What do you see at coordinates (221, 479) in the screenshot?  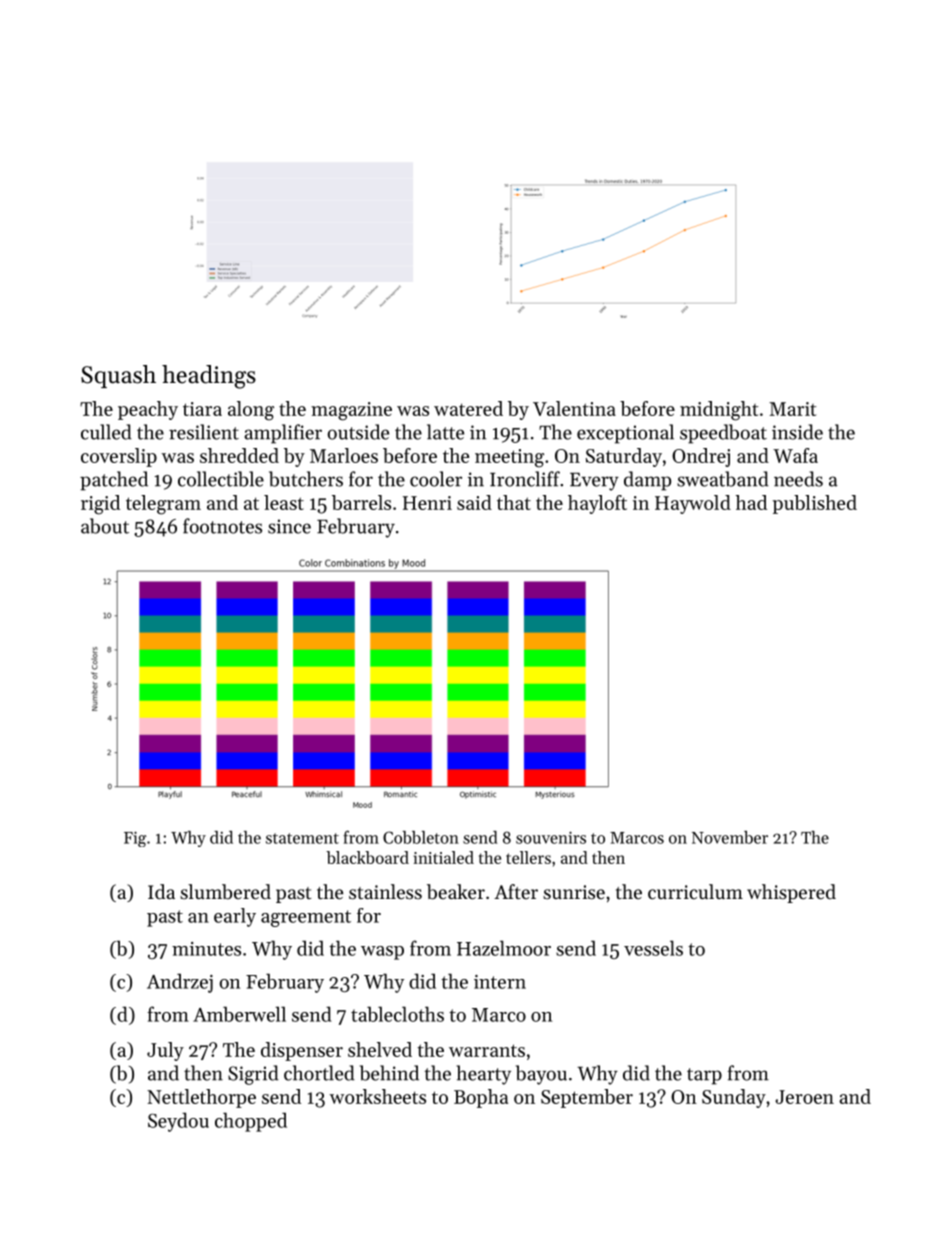 I see `collectible` at bounding box center [221, 479].
